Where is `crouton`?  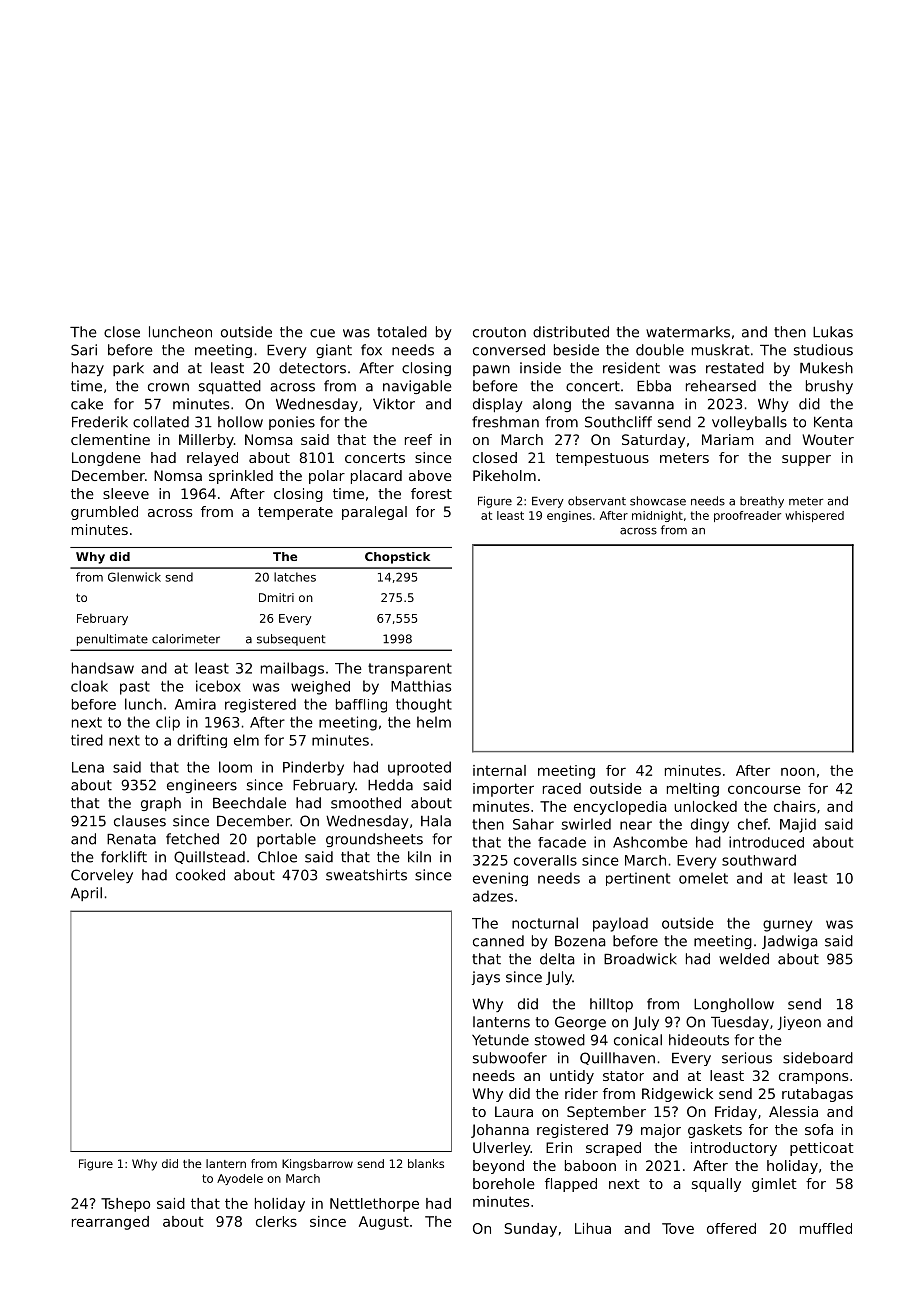 crouton is located at coordinates (499, 332).
